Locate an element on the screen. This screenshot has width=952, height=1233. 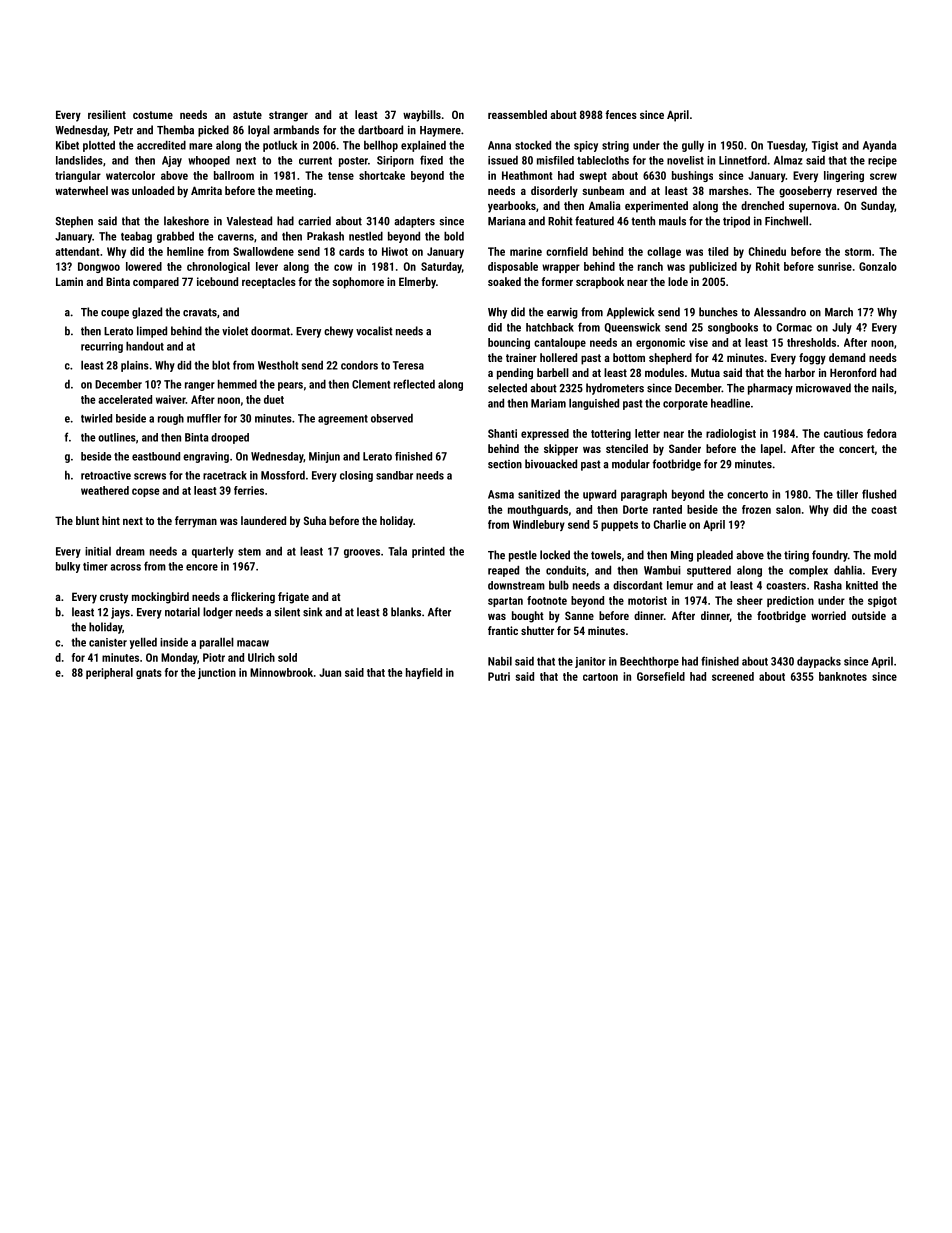
Themba is located at coordinates (175, 130).
